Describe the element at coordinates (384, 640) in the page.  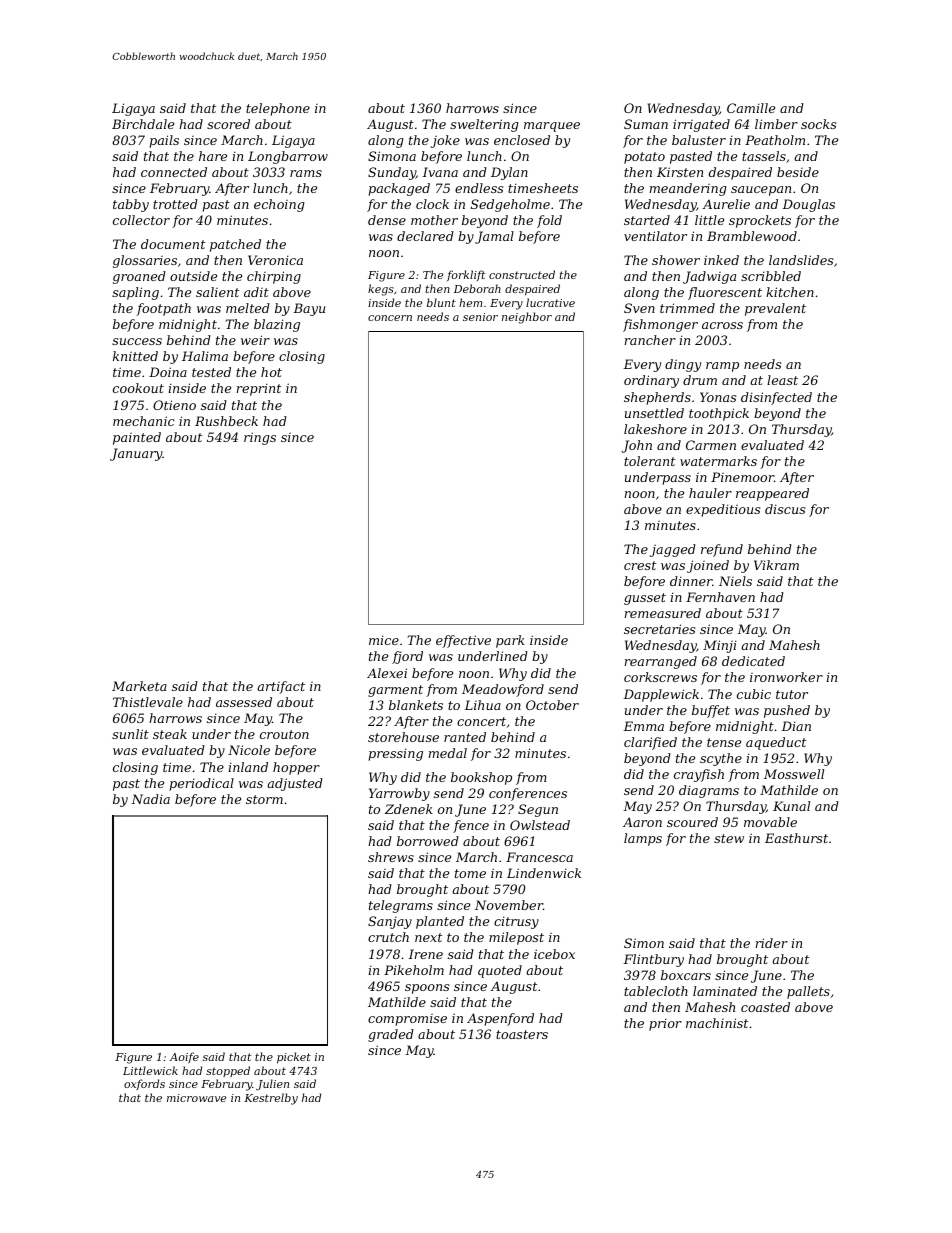
I see `mice` at that location.
